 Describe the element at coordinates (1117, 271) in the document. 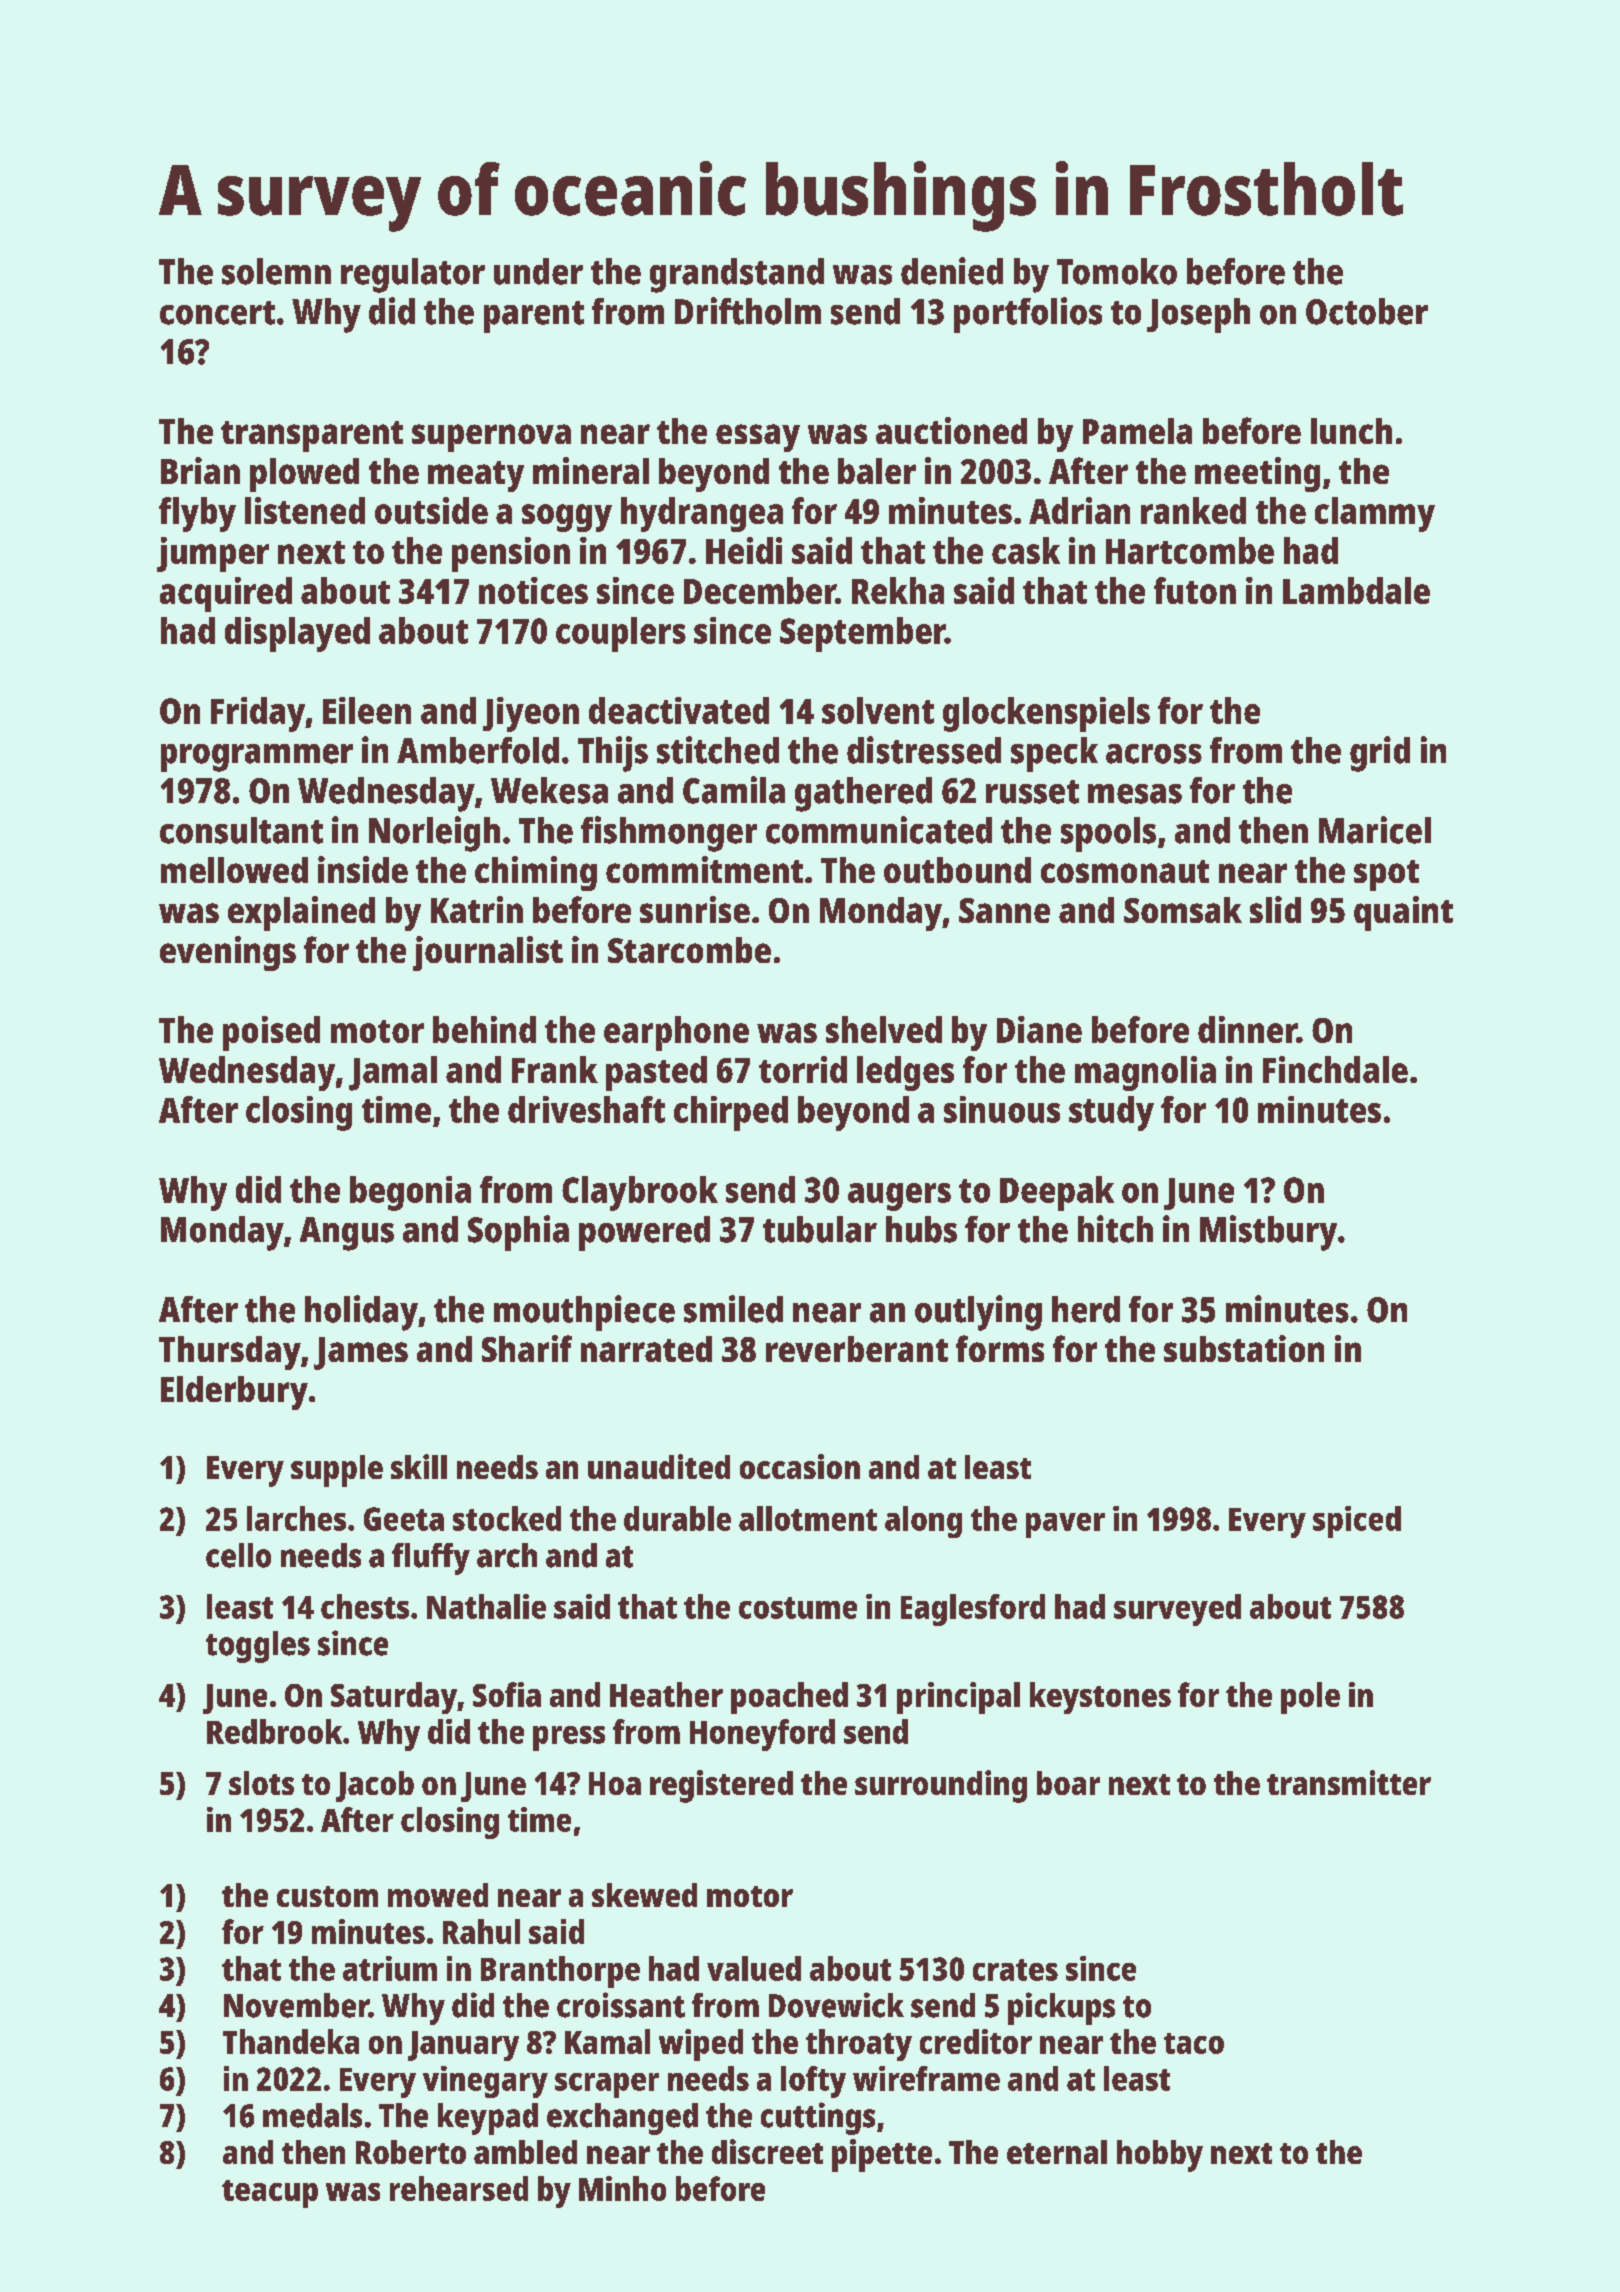

I see `Tomoko` at that location.
